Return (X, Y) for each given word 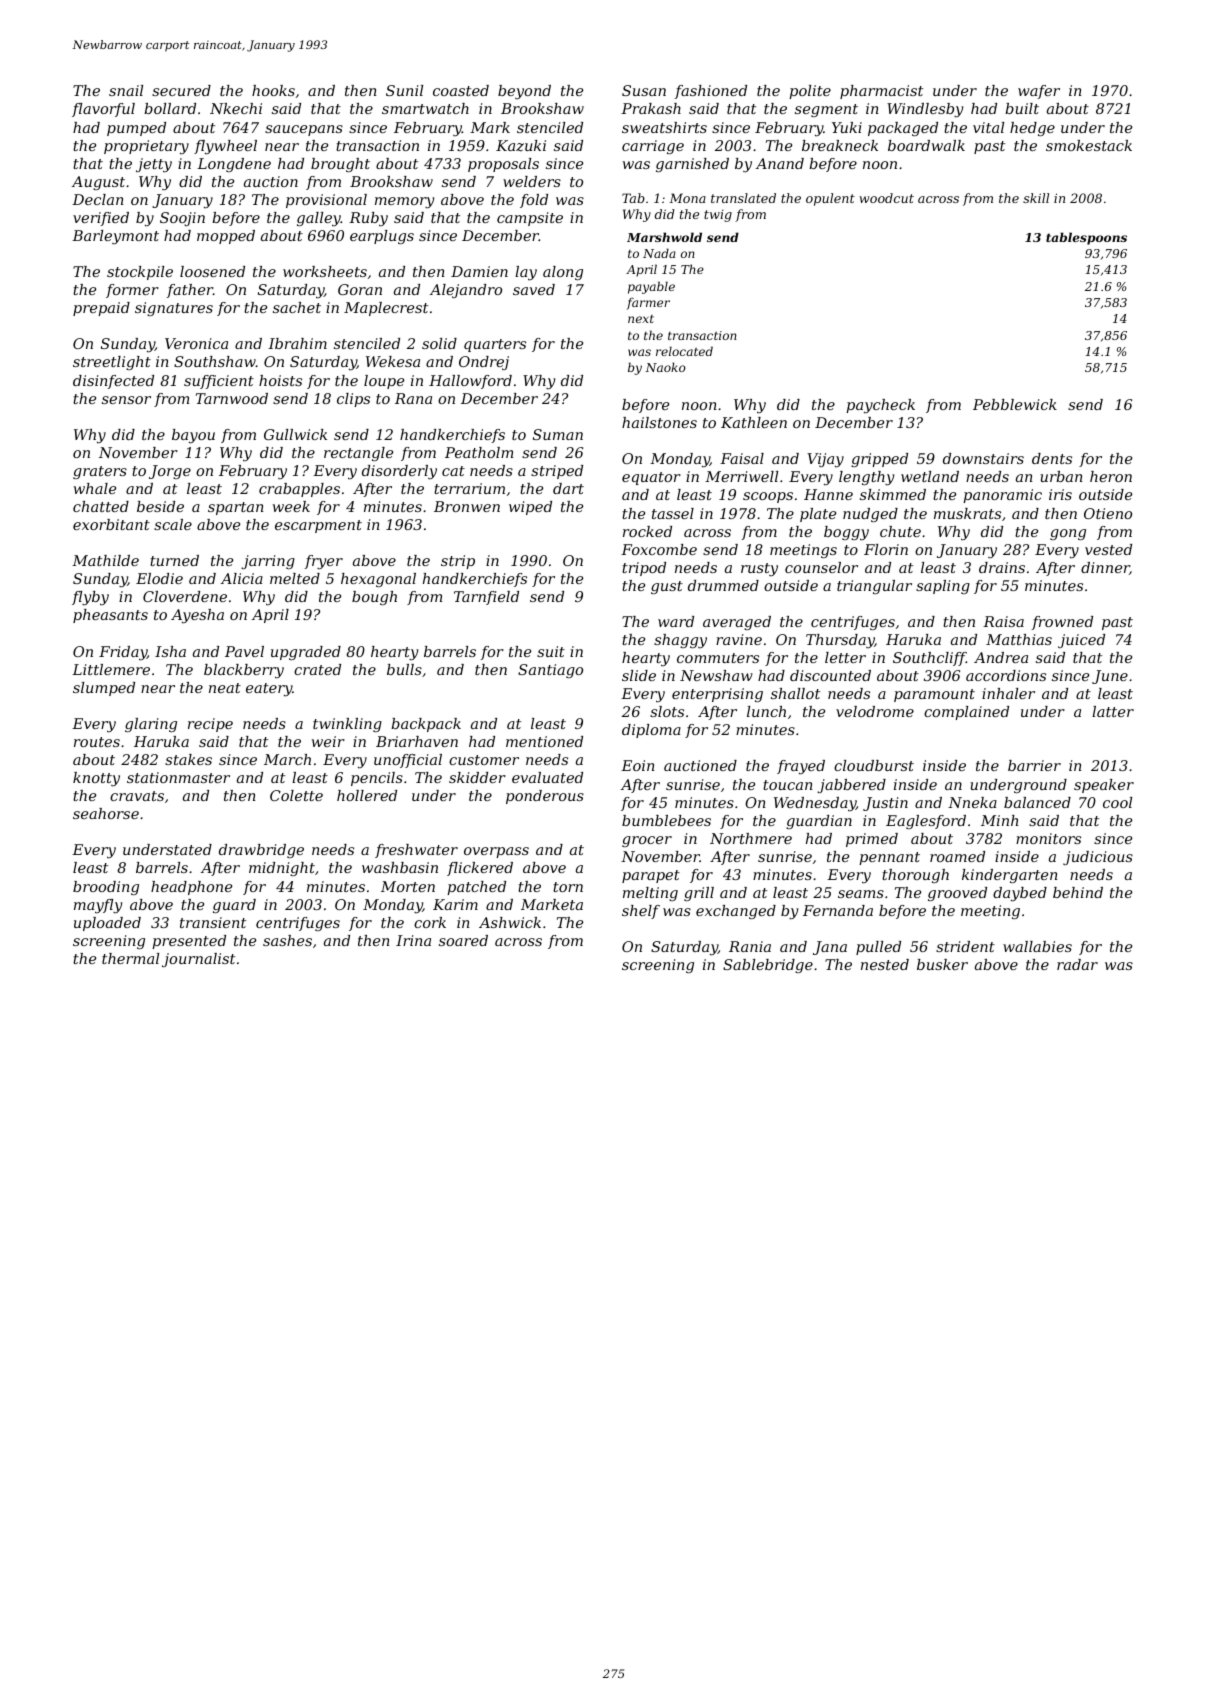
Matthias (1019, 639)
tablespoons (1086, 238)
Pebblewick (1015, 404)
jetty (154, 165)
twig (718, 216)
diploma (651, 731)
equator (651, 478)
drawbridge (261, 851)
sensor (126, 400)
